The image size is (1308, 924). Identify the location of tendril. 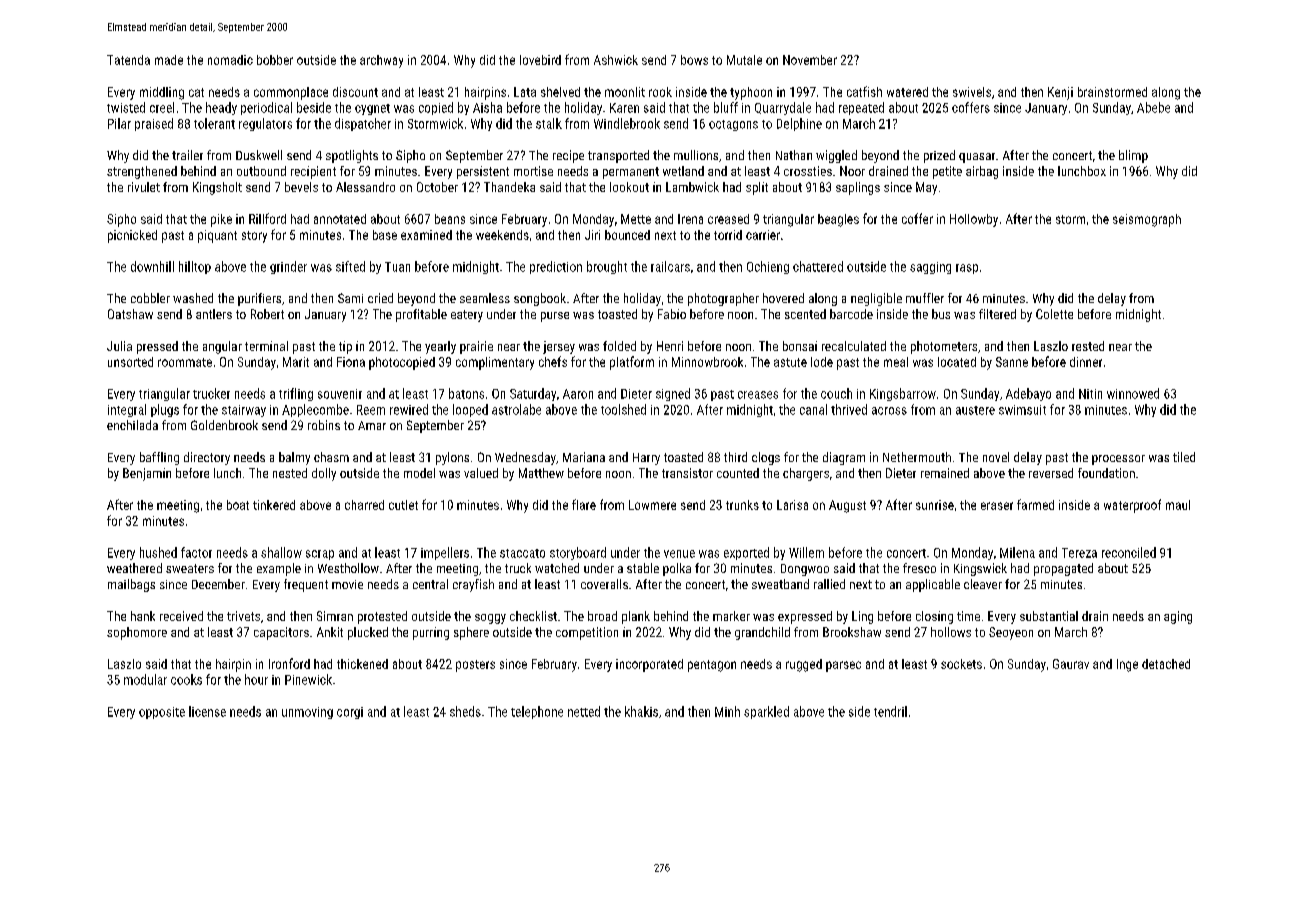
(890, 711).
